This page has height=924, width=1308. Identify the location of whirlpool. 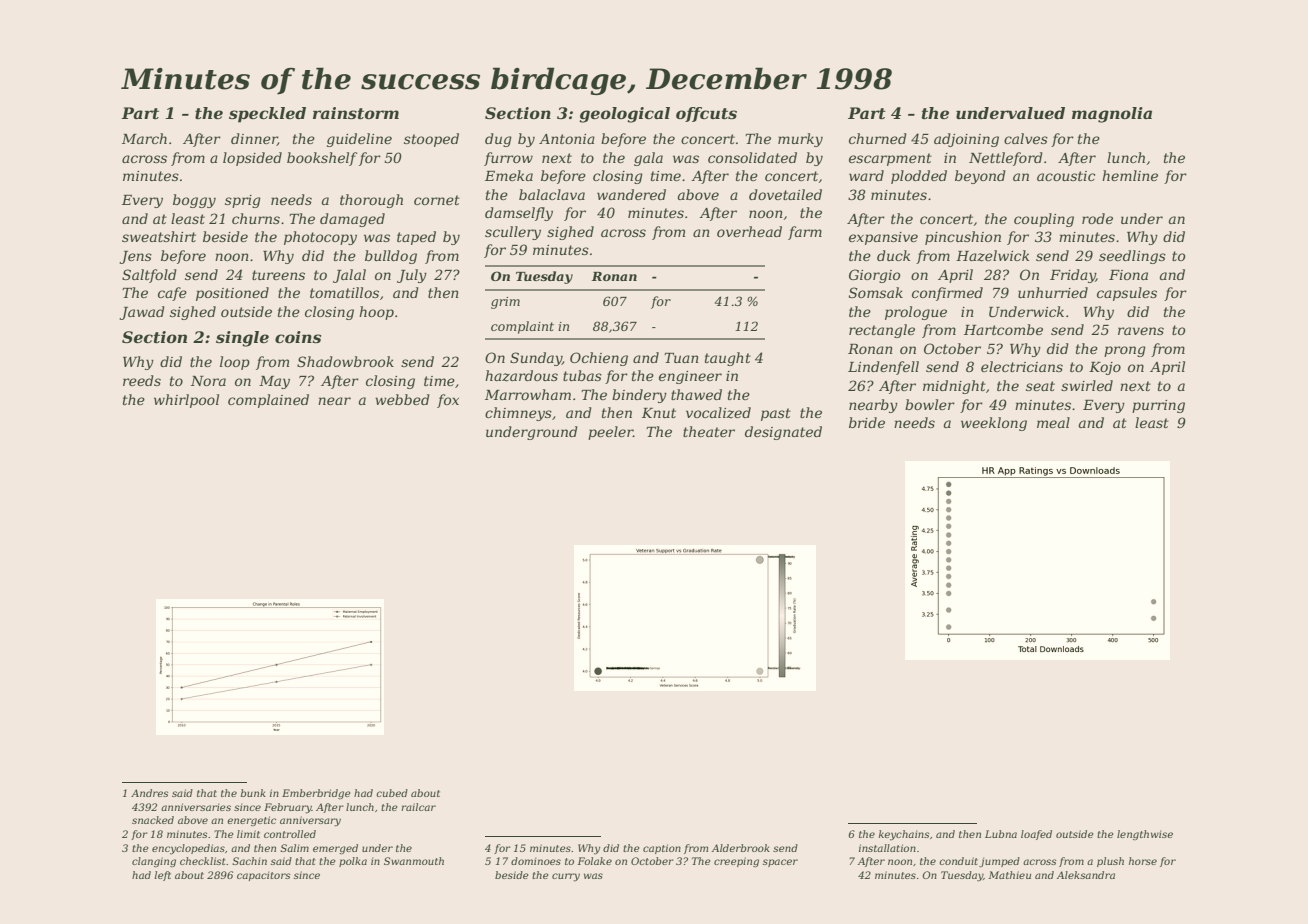
(186, 401).
